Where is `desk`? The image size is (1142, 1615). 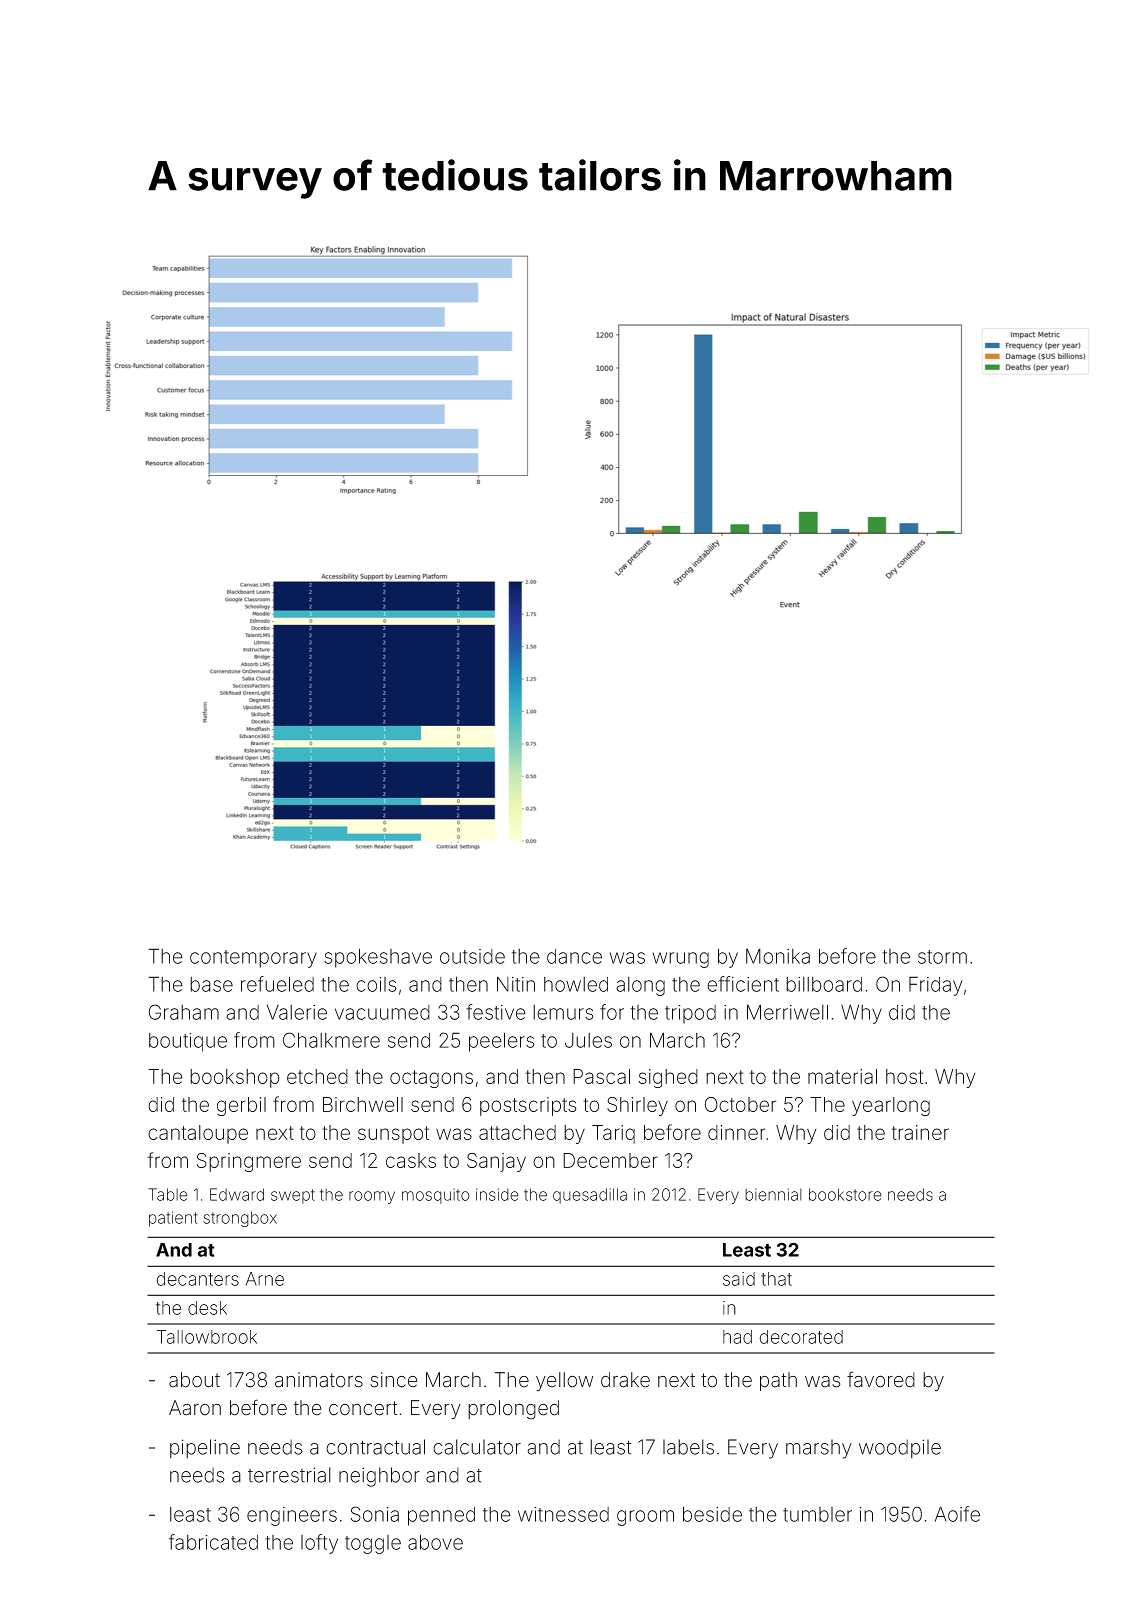
desk is located at coordinates (207, 1308).
